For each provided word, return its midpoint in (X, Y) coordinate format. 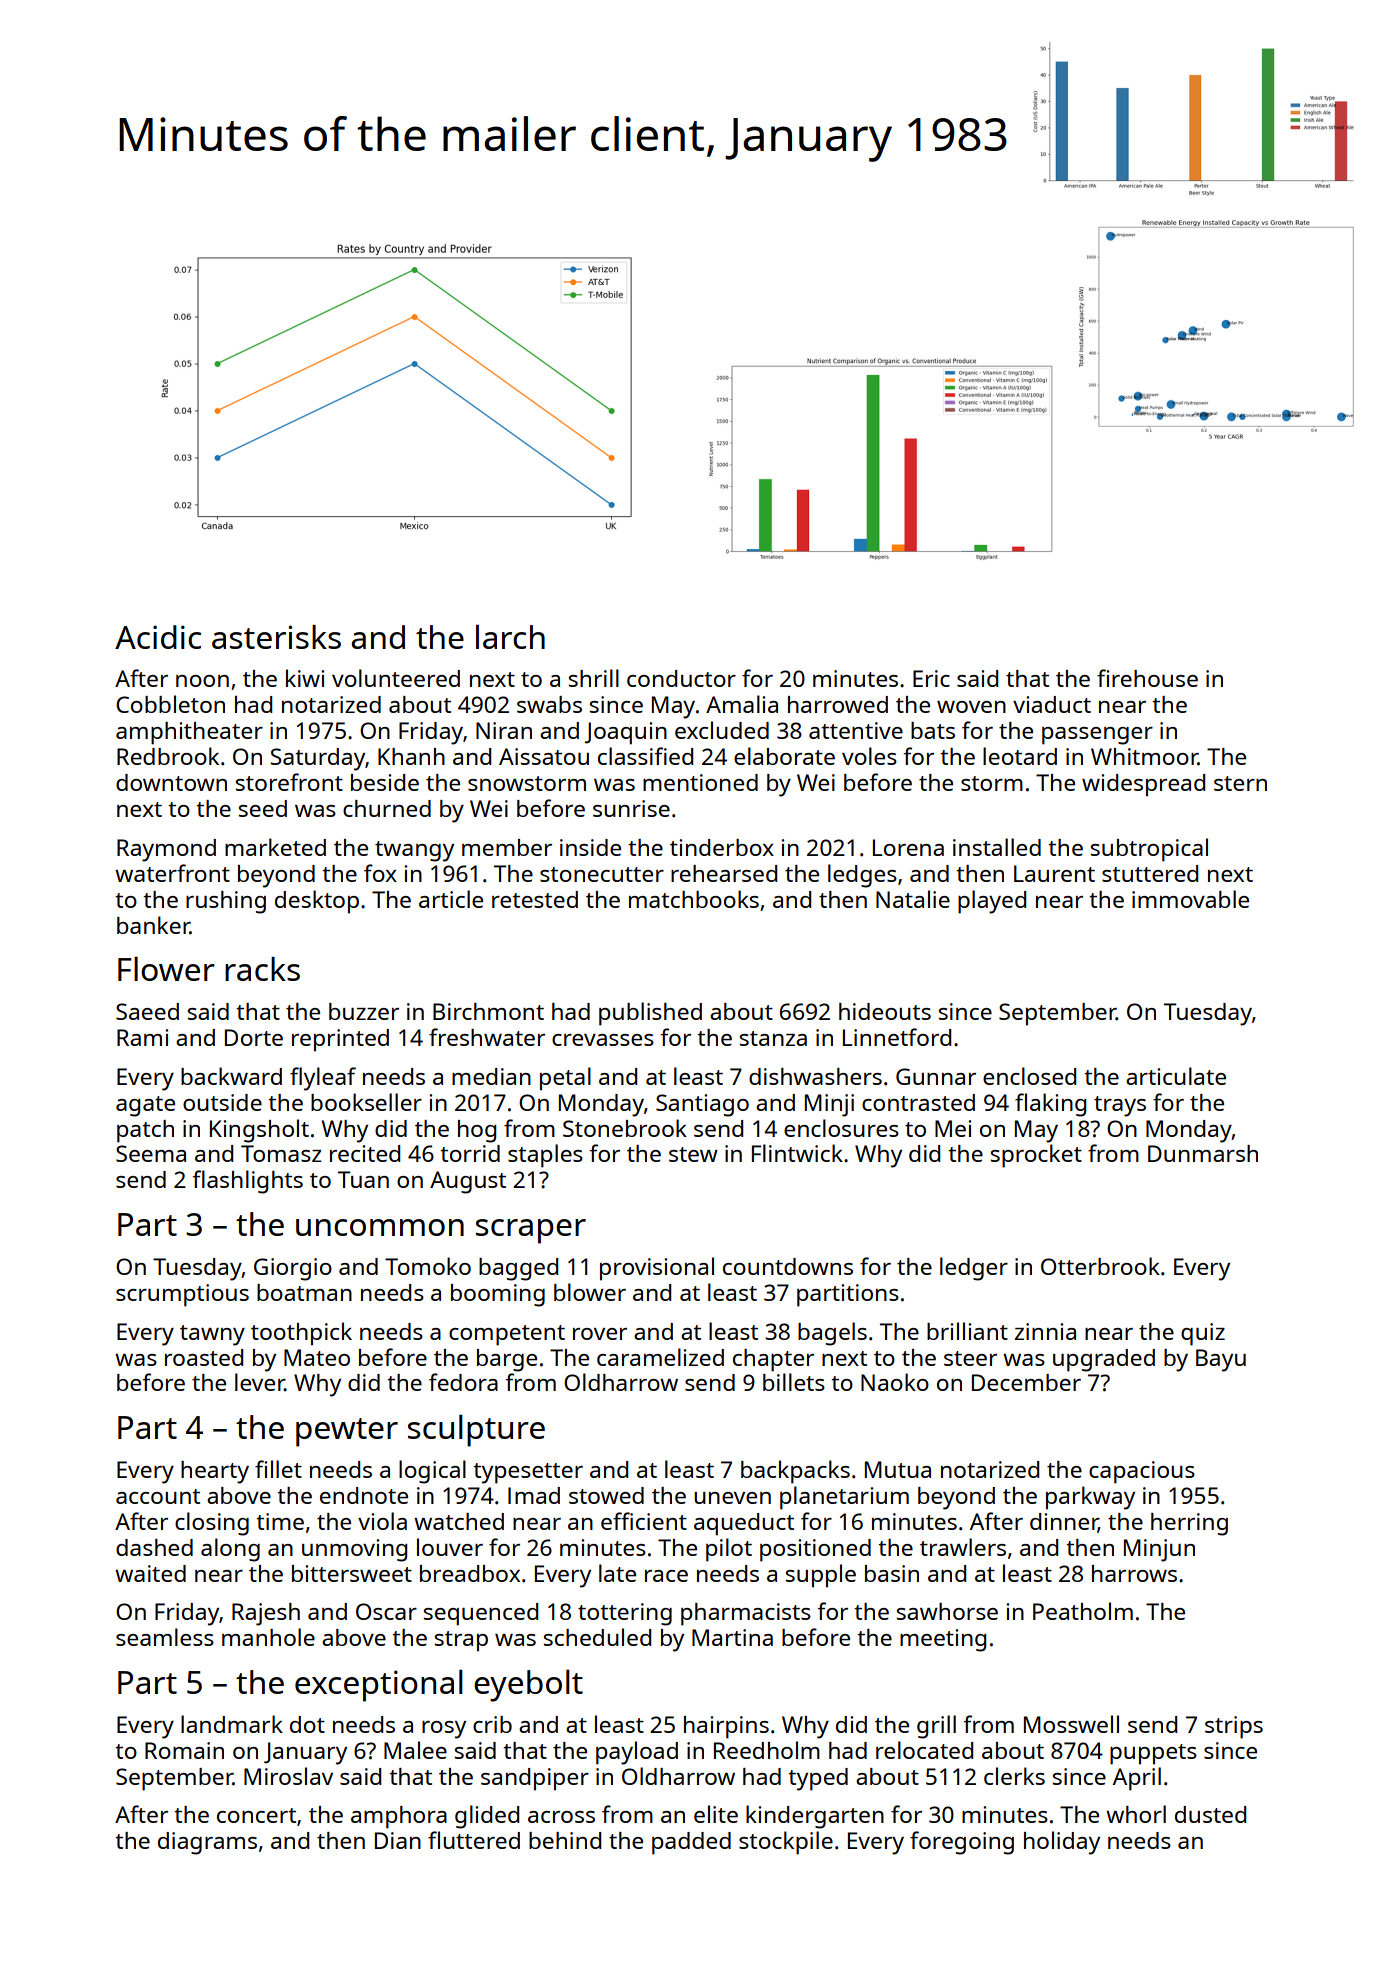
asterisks (276, 637)
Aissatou (544, 756)
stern (1240, 783)
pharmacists (746, 1614)
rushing (226, 902)
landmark (232, 1724)
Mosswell (1071, 1724)
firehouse (1147, 678)
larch (510, 636)
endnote (364, 1495)
